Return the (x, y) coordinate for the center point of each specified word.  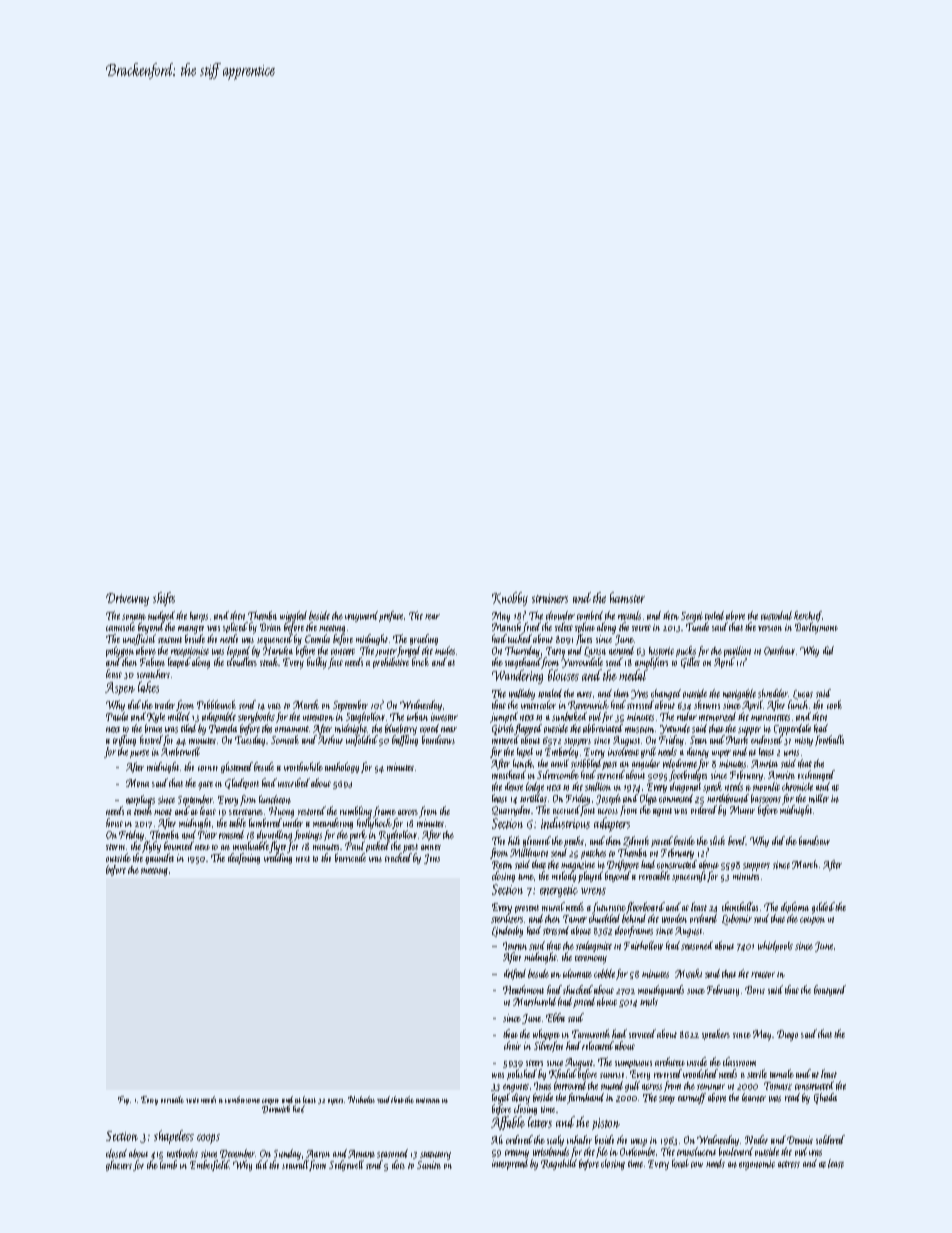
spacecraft (689, 876)
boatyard (830, 990)
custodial (776, 615)
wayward (361, 616)
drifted (515, 974)
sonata (134, 617)
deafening (244, 858)
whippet (546, 1034)
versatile (172, 1099)
